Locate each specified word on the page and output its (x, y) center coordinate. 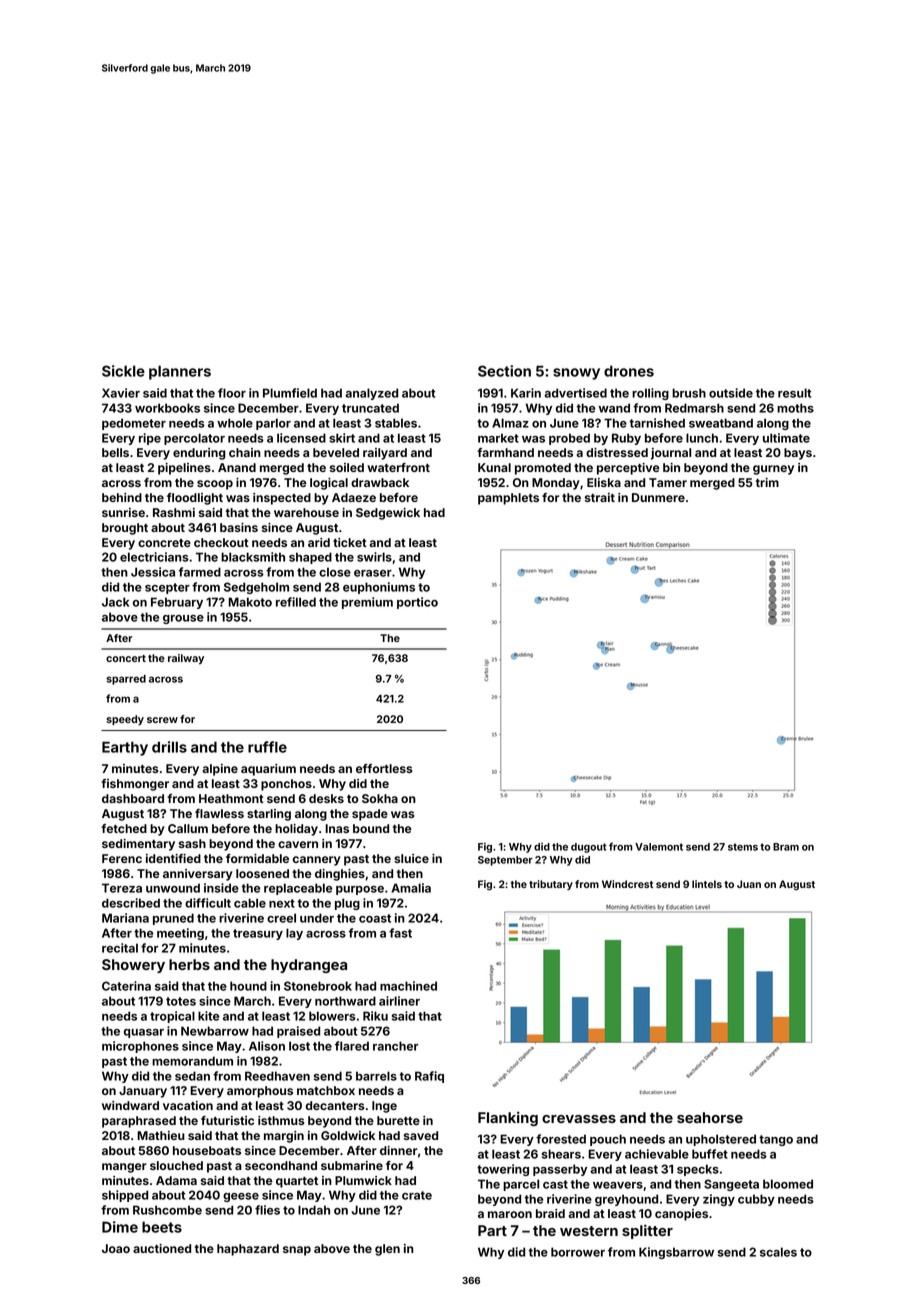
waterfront (398, 467)
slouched (176, 1165)
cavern (298, 844)
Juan (749, 884)
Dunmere (658, 497)
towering (503, 1170)
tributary (551, 885)
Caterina (126, 986)
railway (186, 659)
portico (417, 603)
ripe (150, 439)
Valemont (659, 847)
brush (689, 393)
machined (408, 986)
